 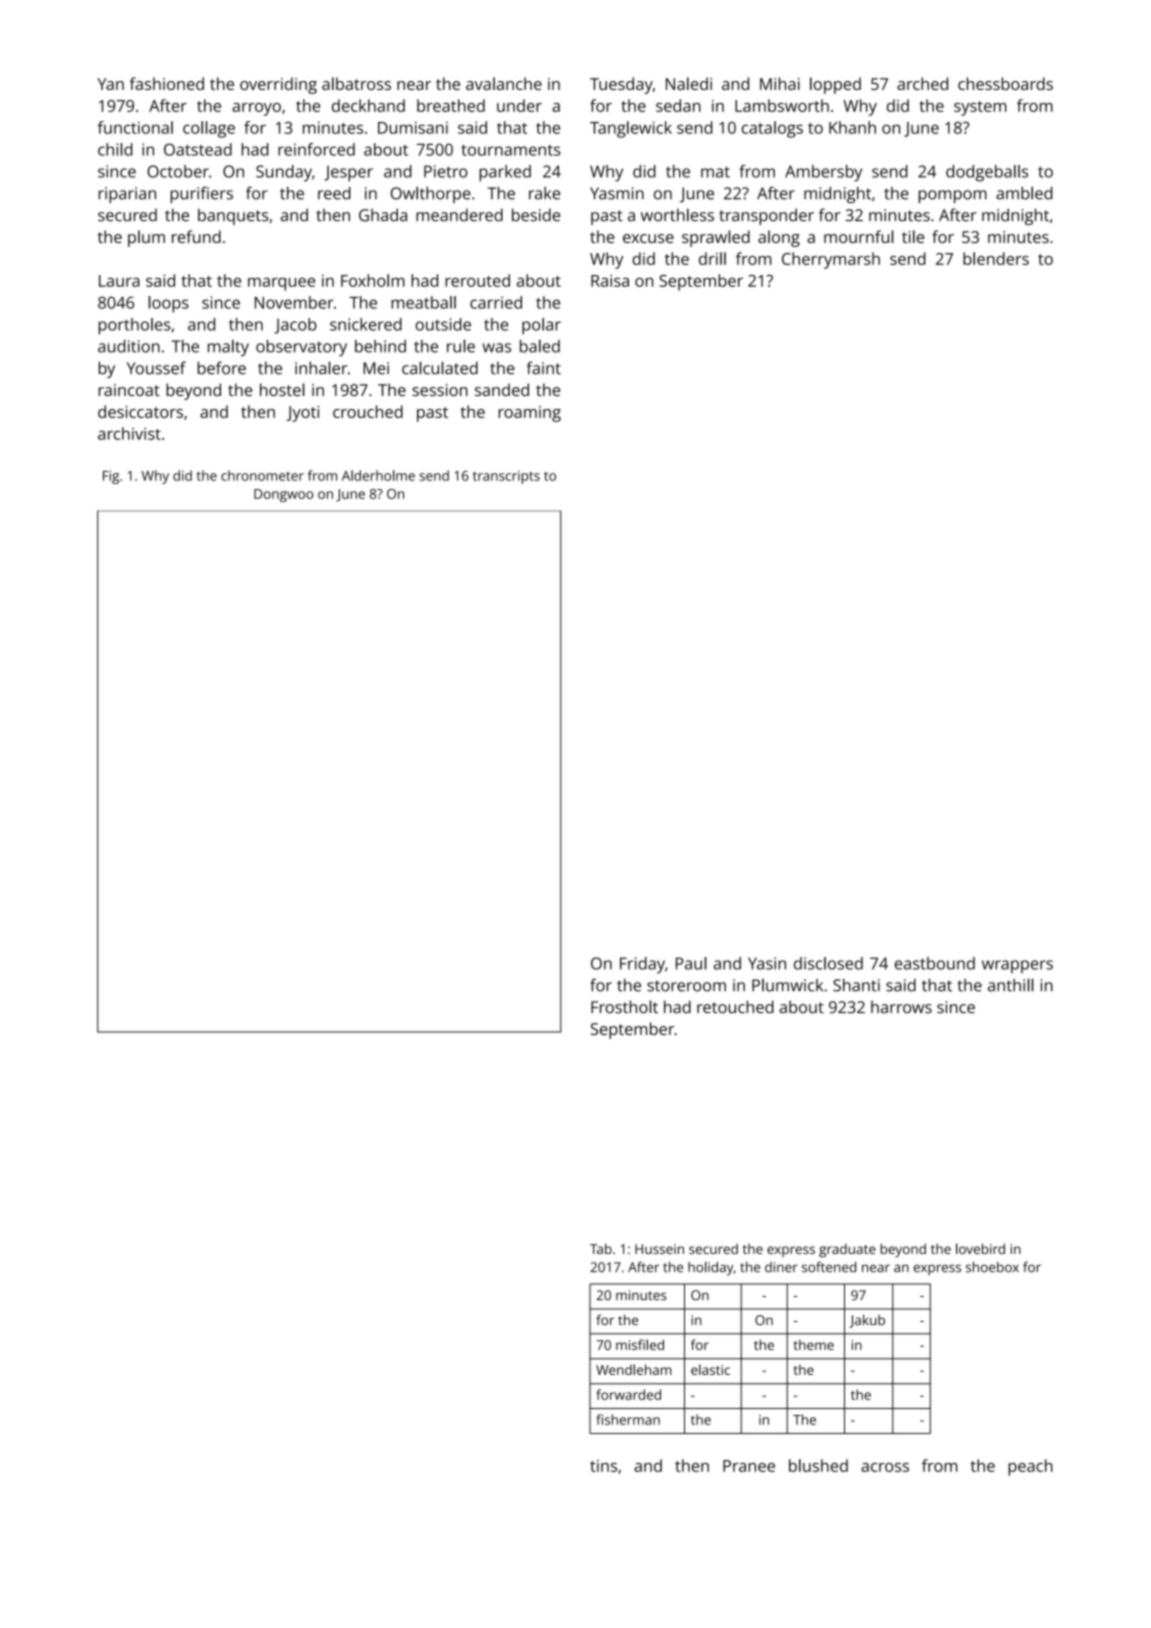 What do you see at coordinates (749, 1466) in the screenshot?
I see `Pranee` at bounding box center [749, 1466].
